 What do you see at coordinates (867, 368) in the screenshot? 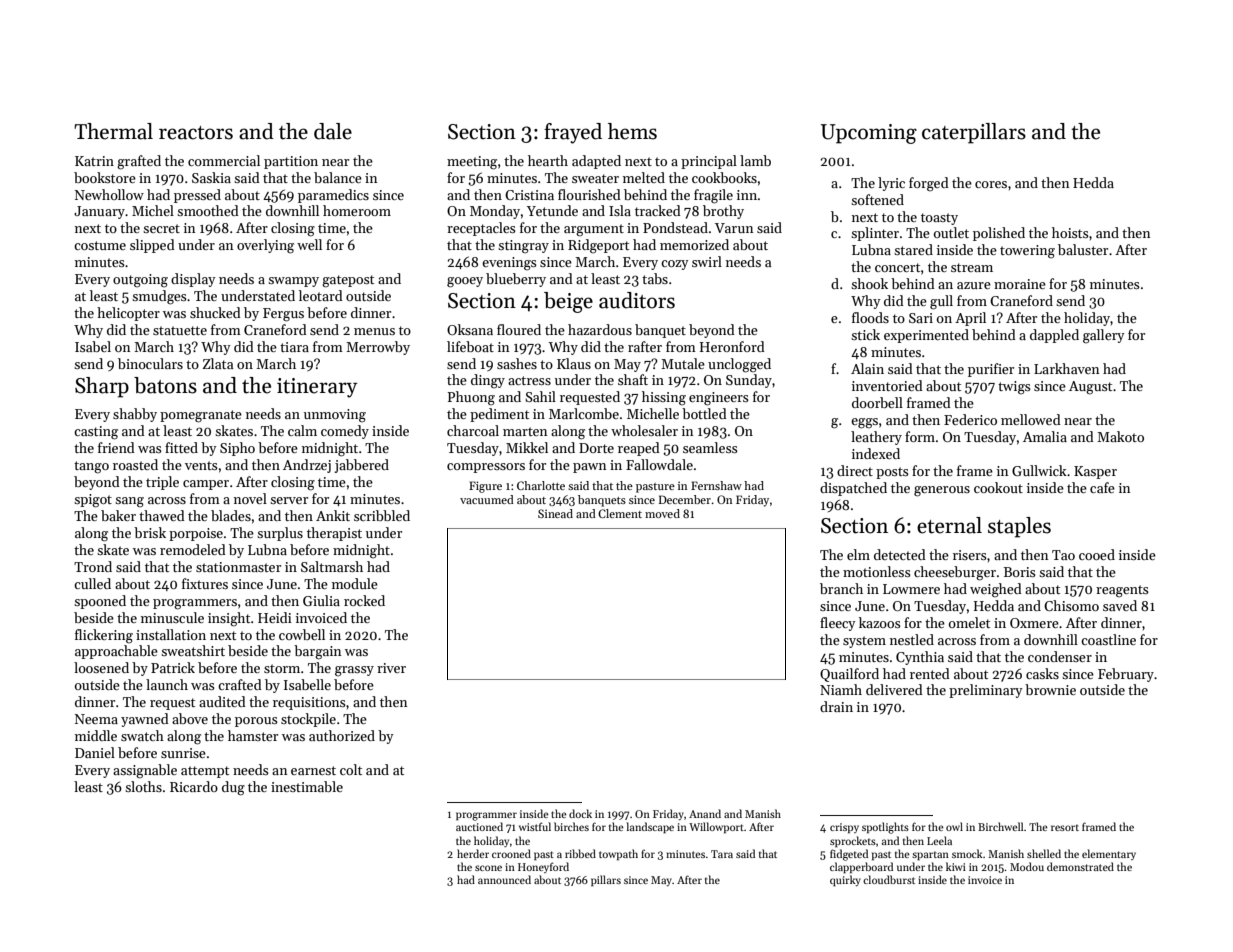
I see `Alain` at bounding box center [867, 368].
